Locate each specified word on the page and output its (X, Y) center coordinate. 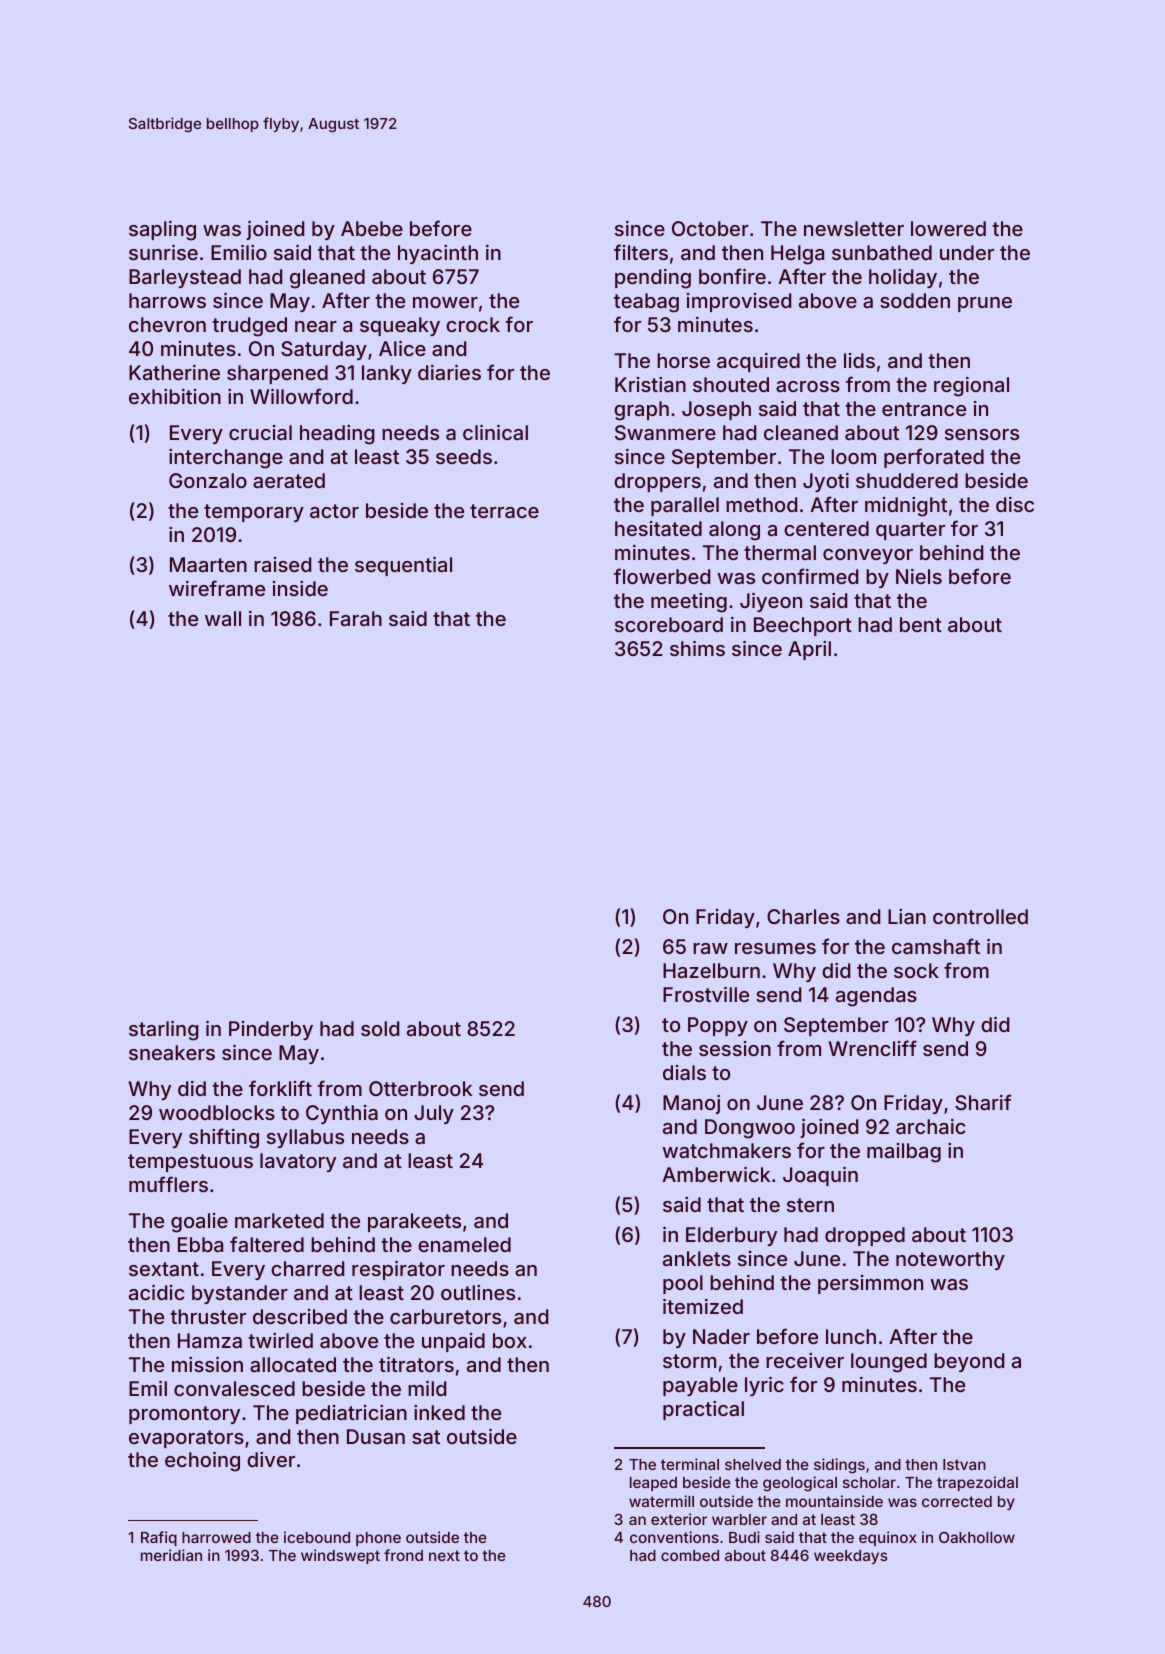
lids (859, 360)
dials (684, 1072)
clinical (495, 432)
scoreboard (669, 624)
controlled (980, 916)
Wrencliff (872, 1048)
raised (283, 564)
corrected (957, 1501)
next (444, 1555)
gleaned (327, 279)
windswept (340, 1556)
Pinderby (271, 1030)
